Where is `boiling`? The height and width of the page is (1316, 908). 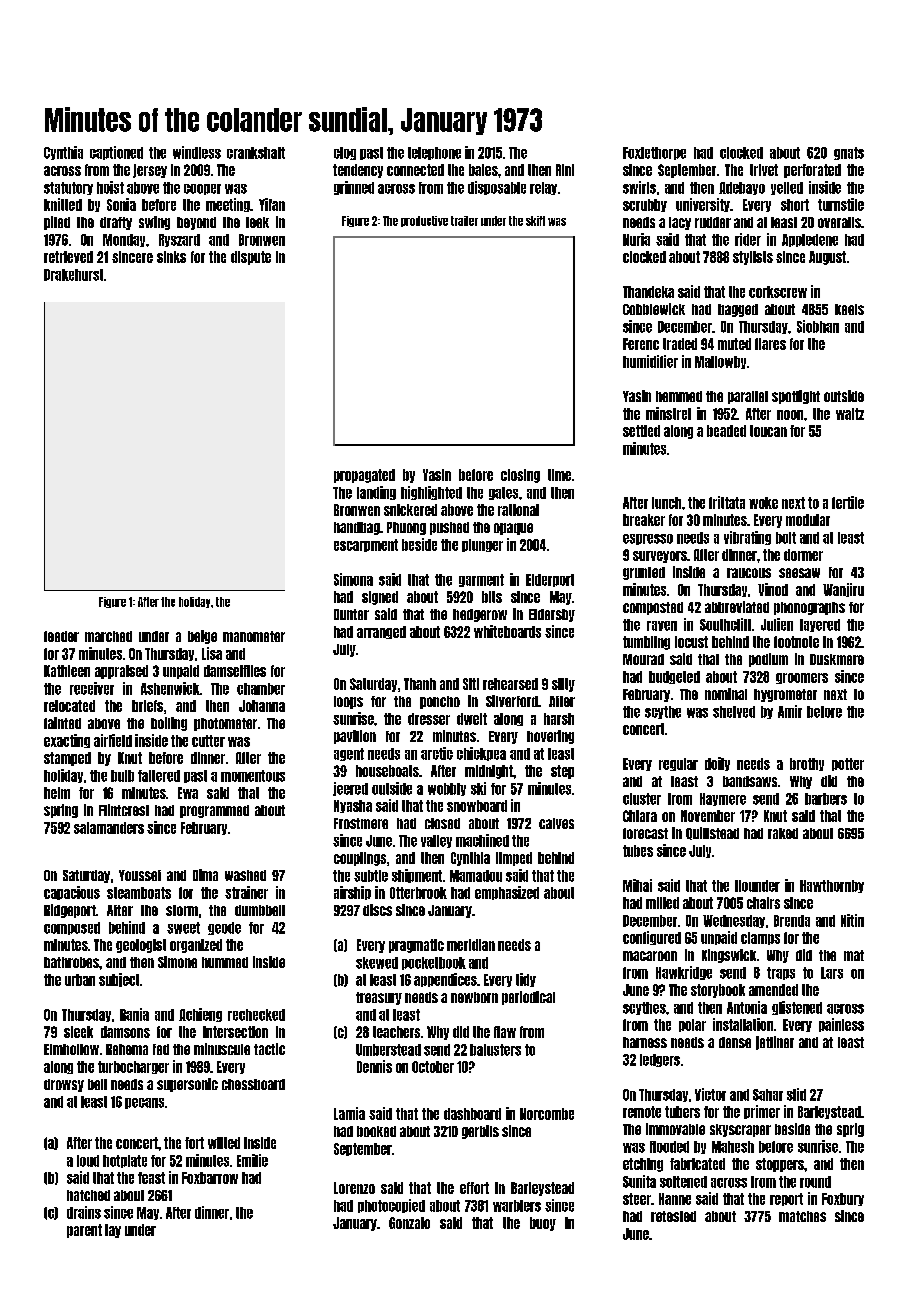 boiling is located at coordinates (169, 724).
